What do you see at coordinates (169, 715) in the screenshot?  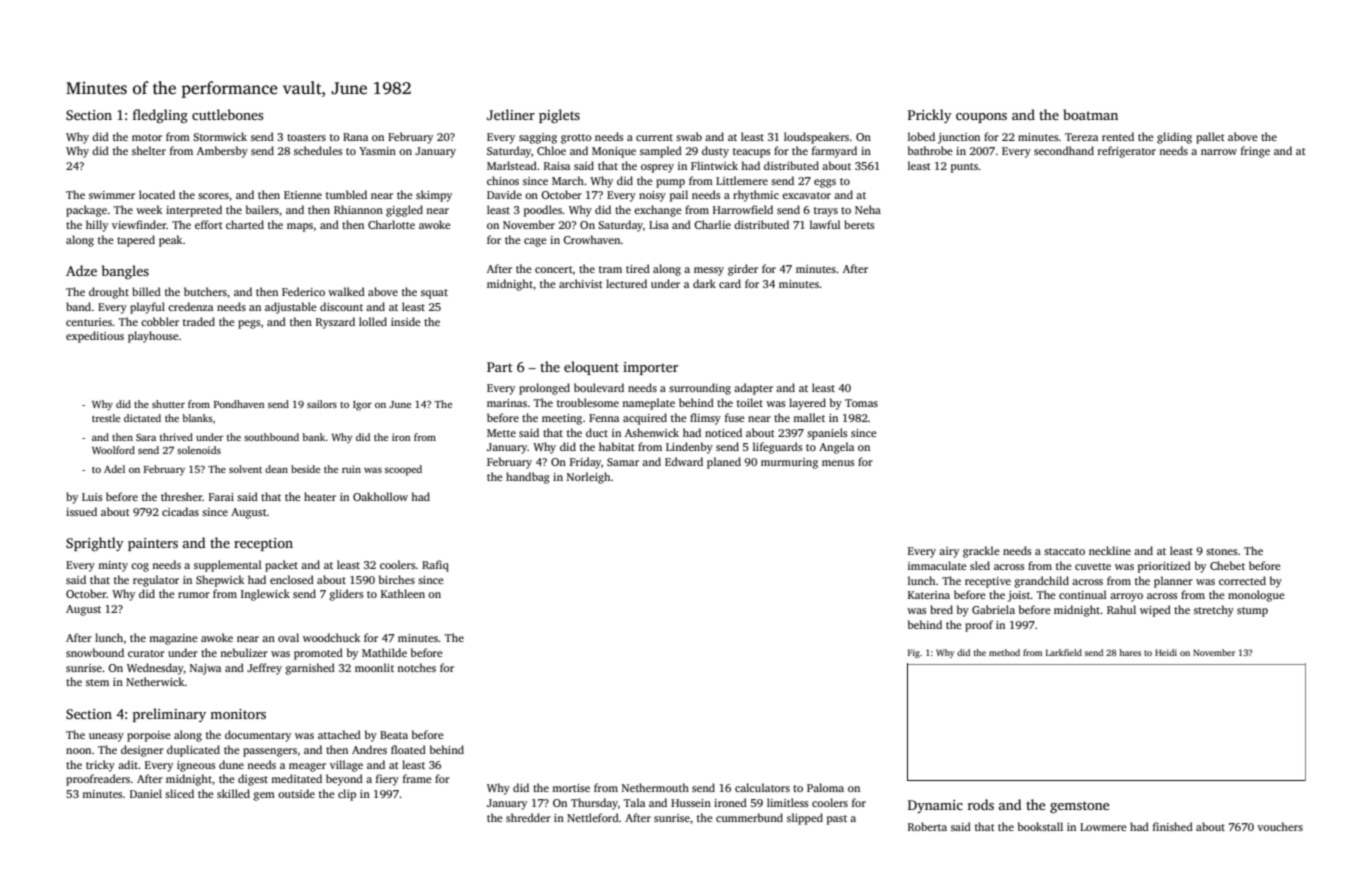 I see `preliminary` at bounding box center [169, 715].
